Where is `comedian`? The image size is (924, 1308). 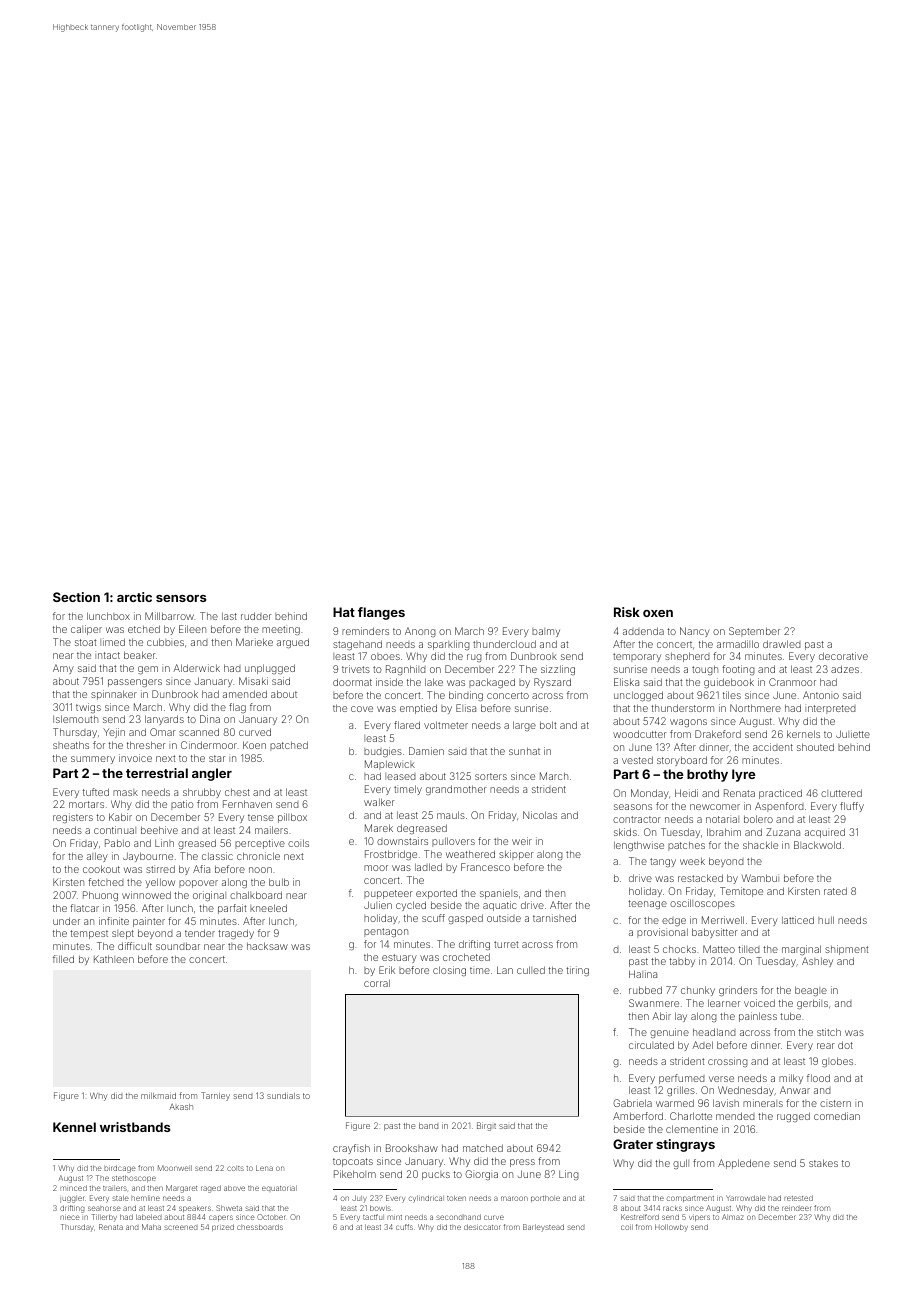 comedian is located at coordinates (837, 1116).
